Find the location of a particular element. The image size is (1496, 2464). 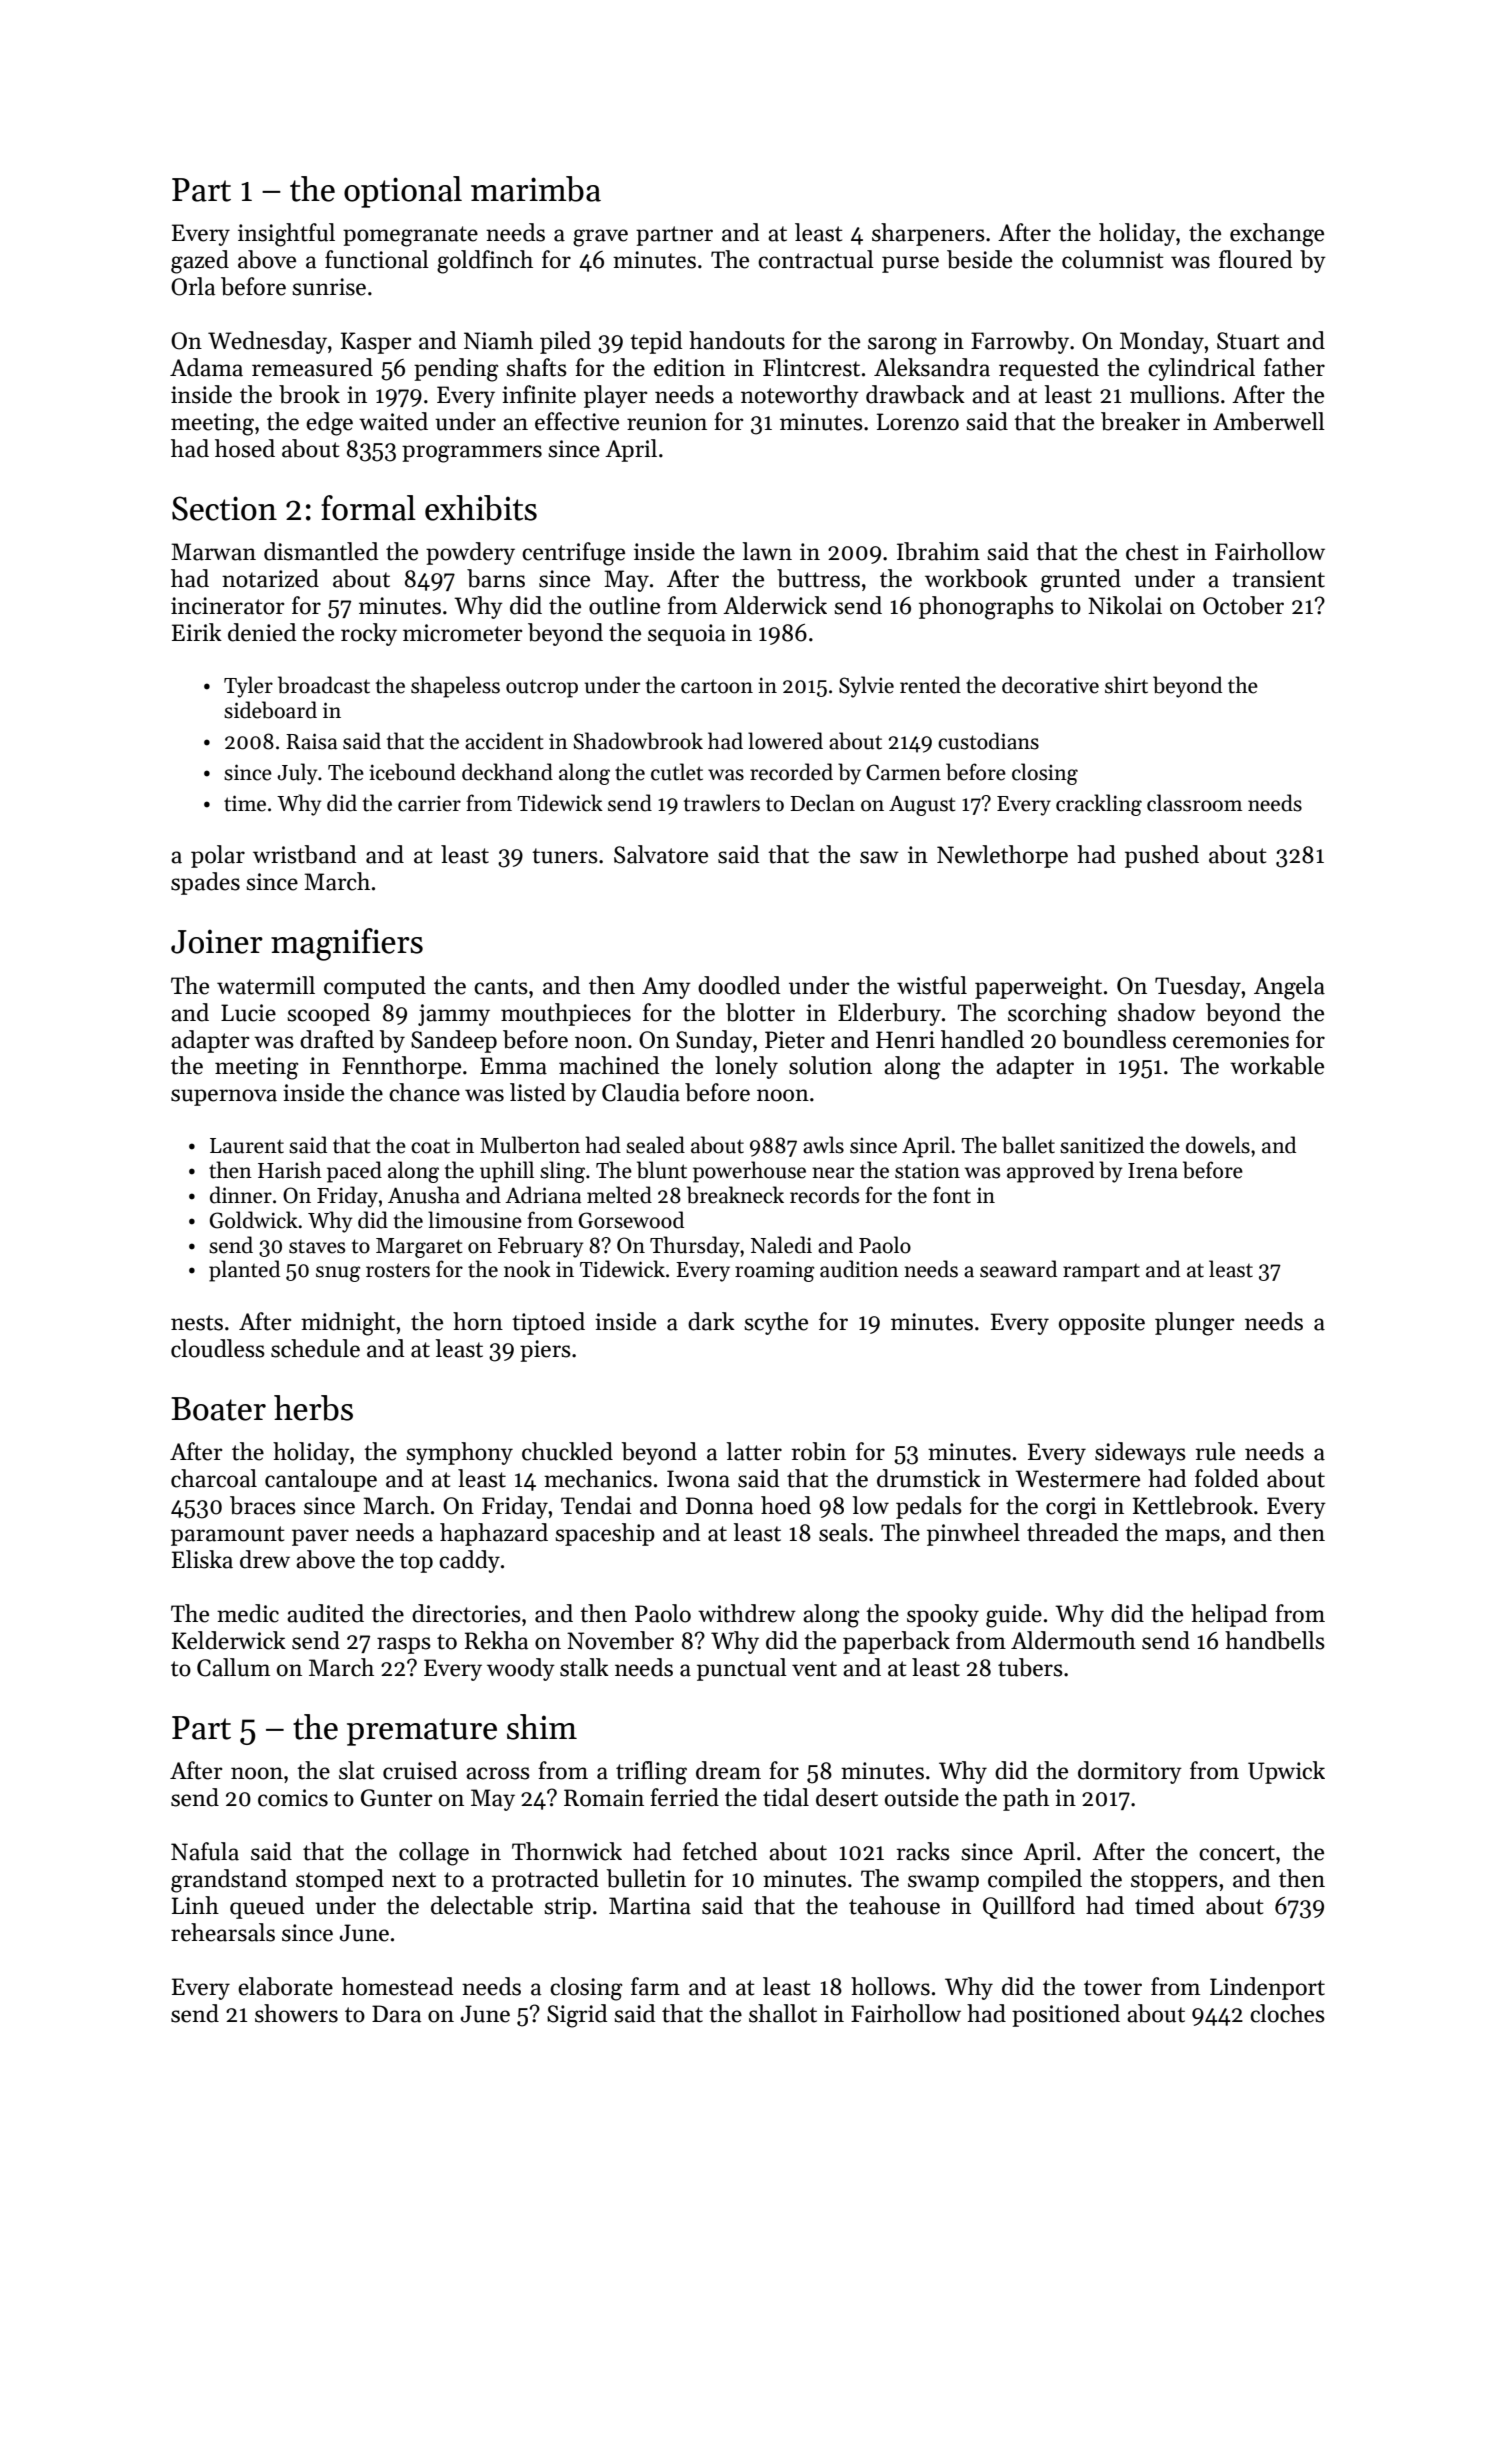

approved is located at coordinates (1050, 1172).
